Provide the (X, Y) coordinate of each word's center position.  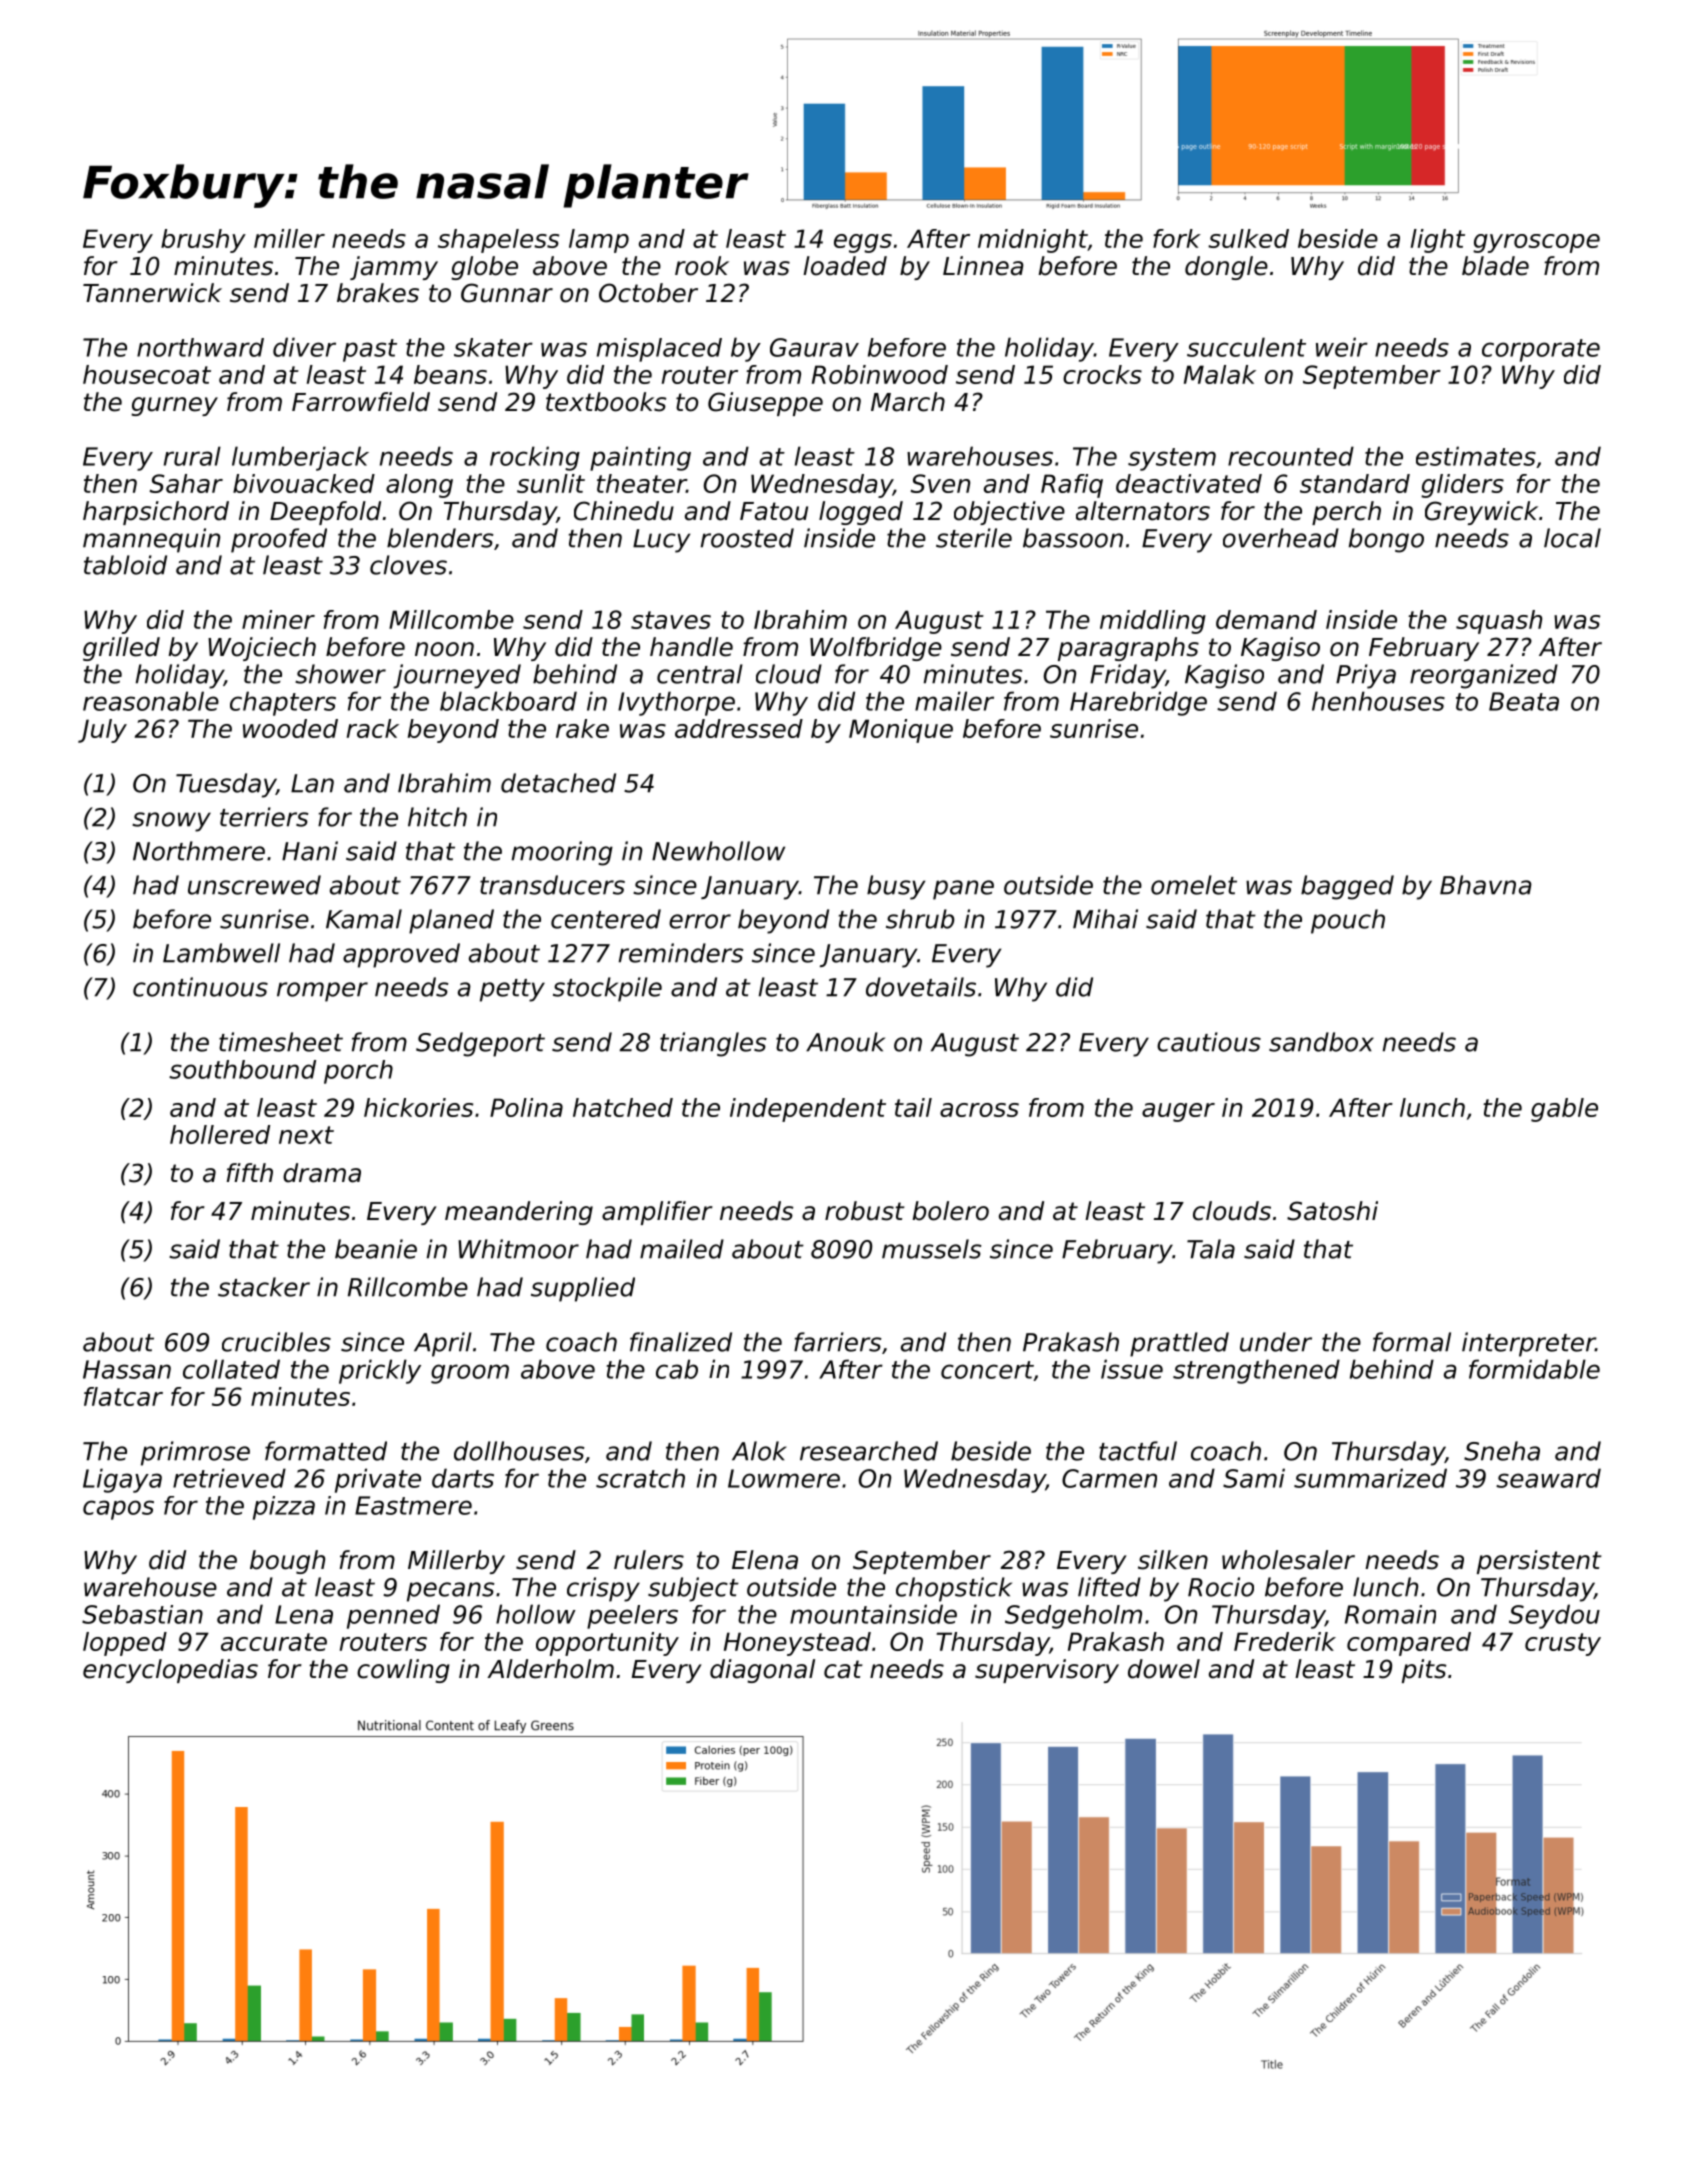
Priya (1366, 676)
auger (1178, 1112)
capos (118, 1510)
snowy (171, 822)
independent (808, 1110)
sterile (974, 538)
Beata (1524, 701)
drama (322, 1173)
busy (896, 887)
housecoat (147, 374)
